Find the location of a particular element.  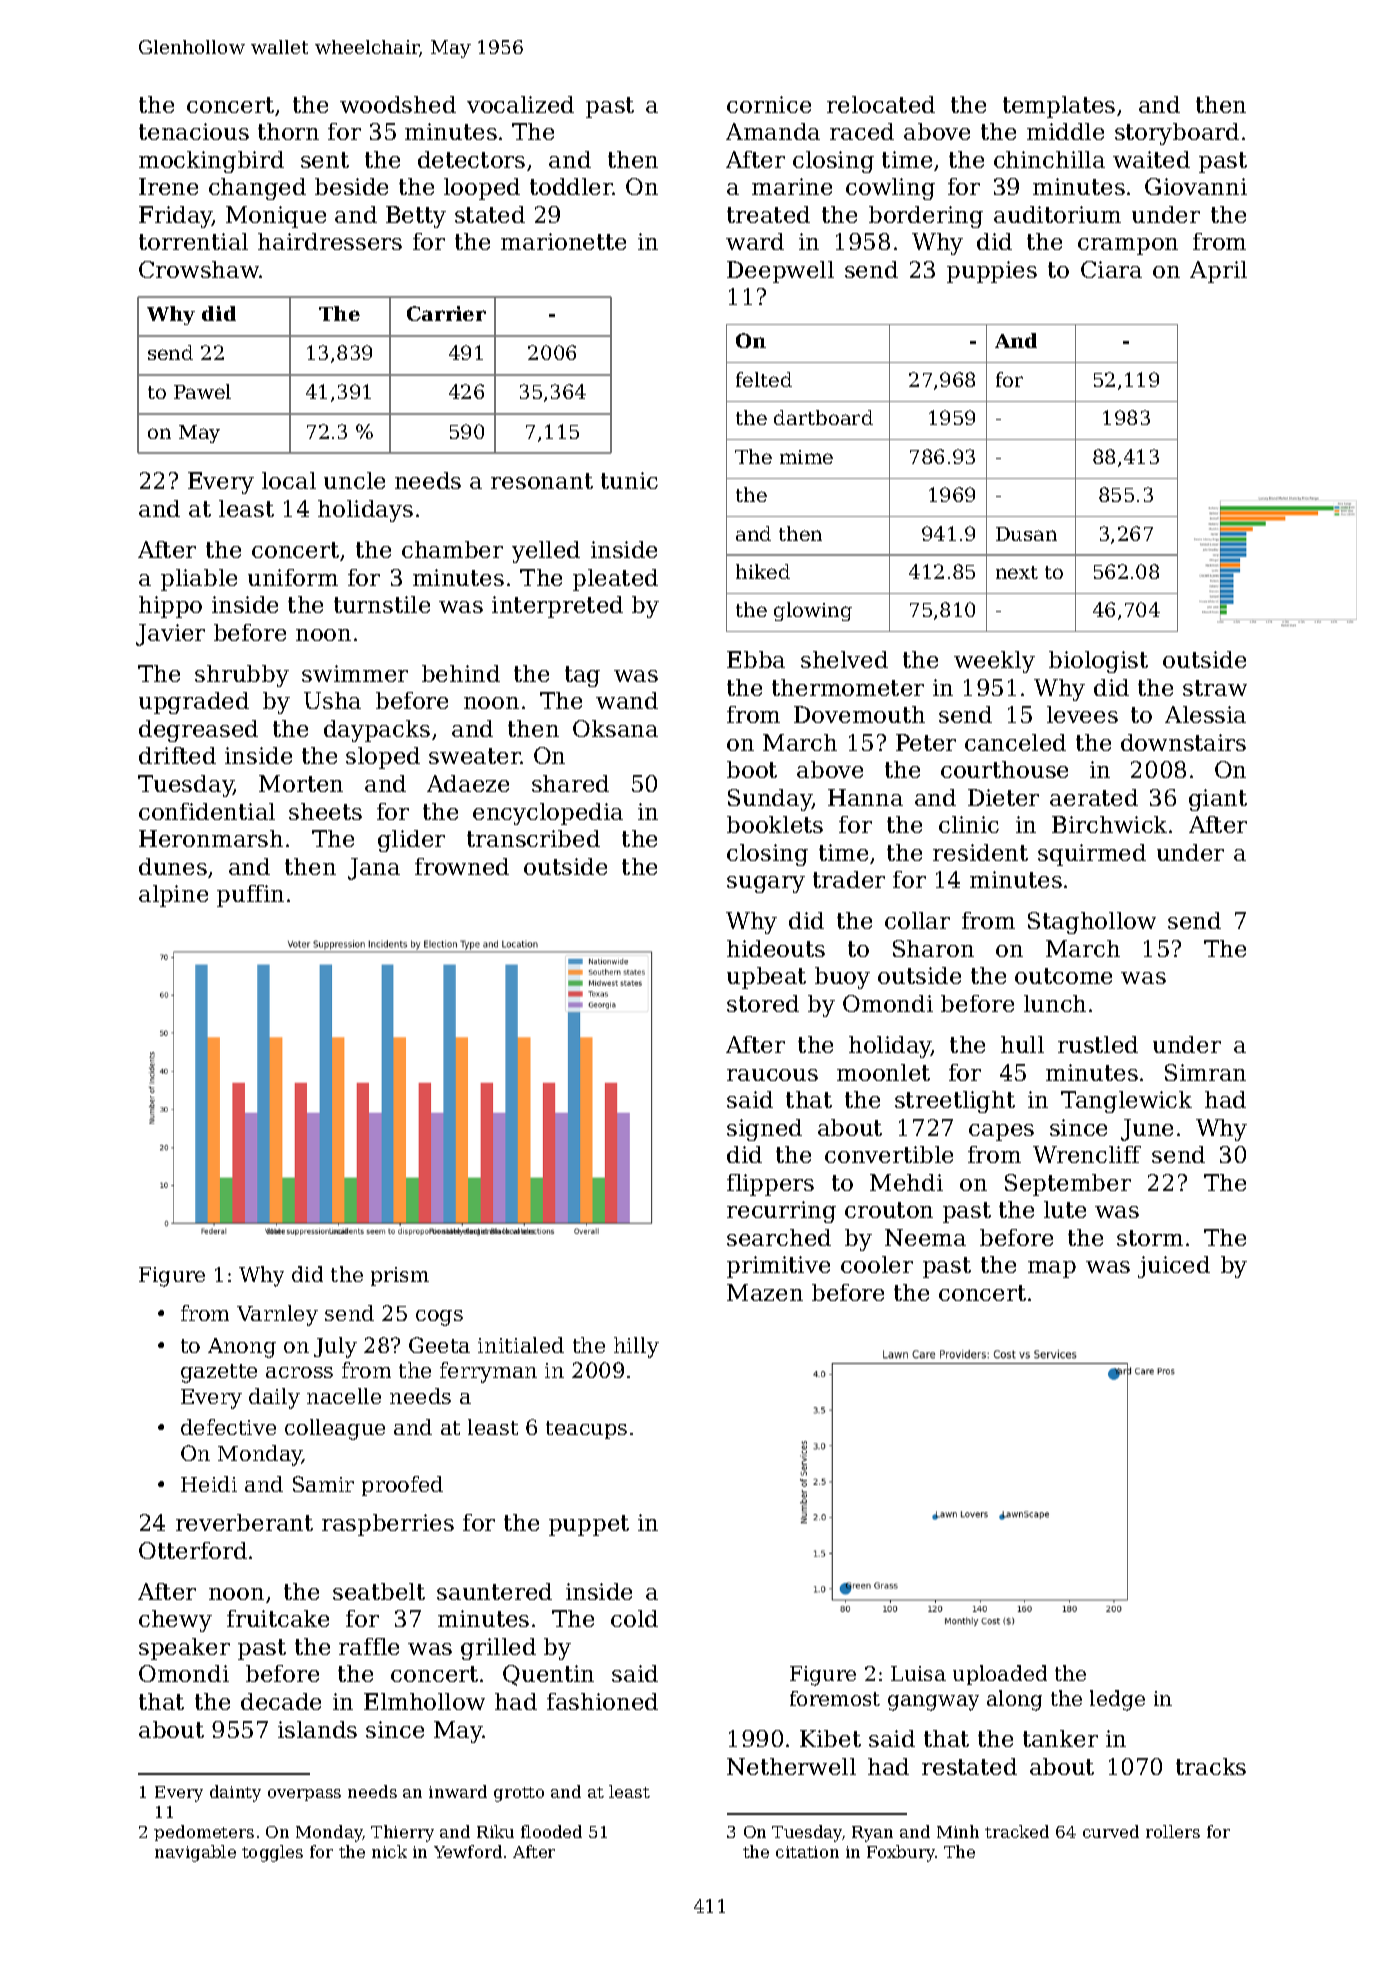

shrubby is located at coordinates (242, 676).
